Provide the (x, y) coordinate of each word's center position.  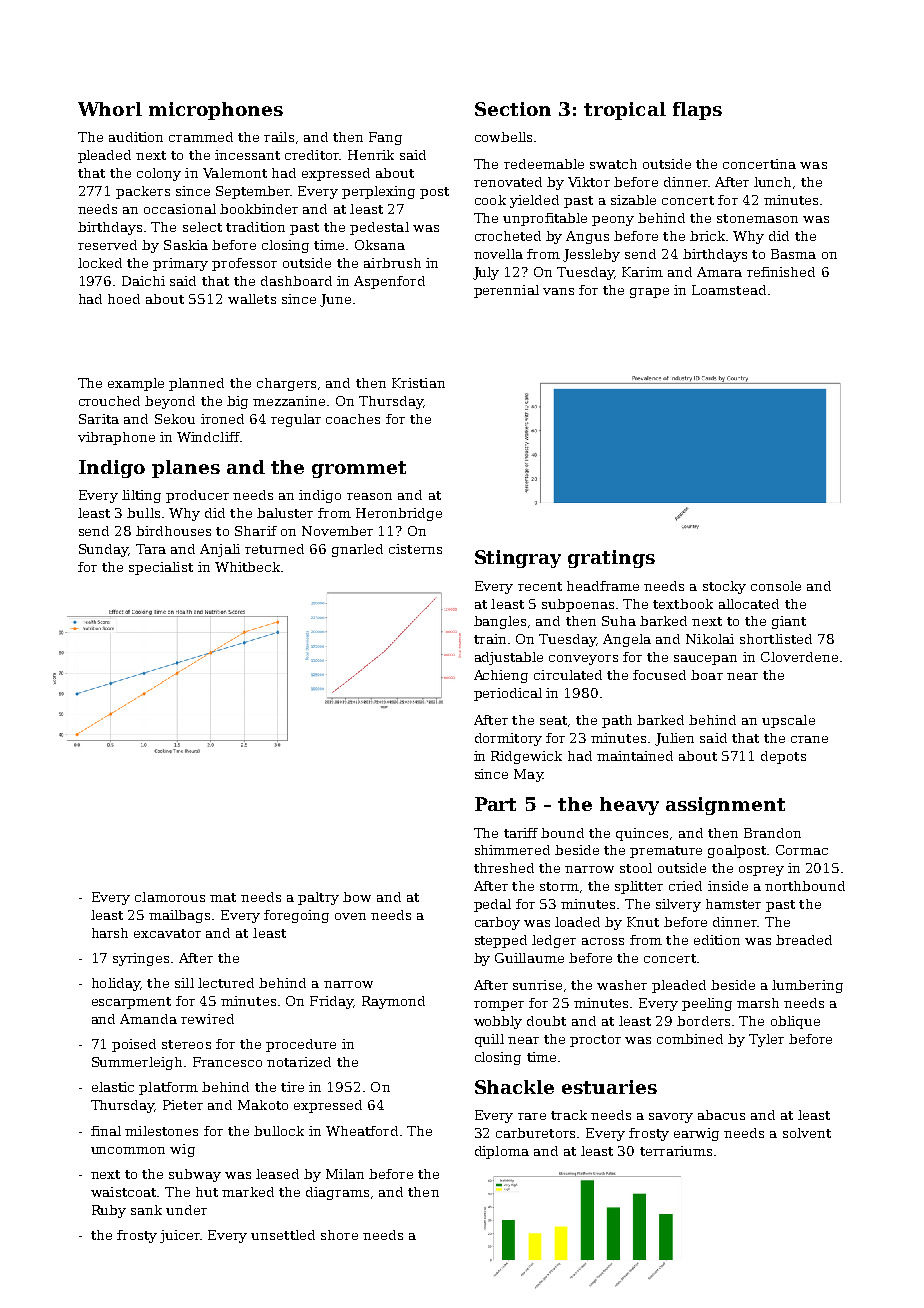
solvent (807, 1133)
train (490, 639)
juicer (180, 1236)
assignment (725, 806)
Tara (151, 549)
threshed (504, 868)
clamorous (170, 897)
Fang (385, 138)
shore (339, 1235)
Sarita (99, 419)
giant (789, 622)
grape (649, 293)
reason (369, 496)
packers (143, 192)
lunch (772, 182)
